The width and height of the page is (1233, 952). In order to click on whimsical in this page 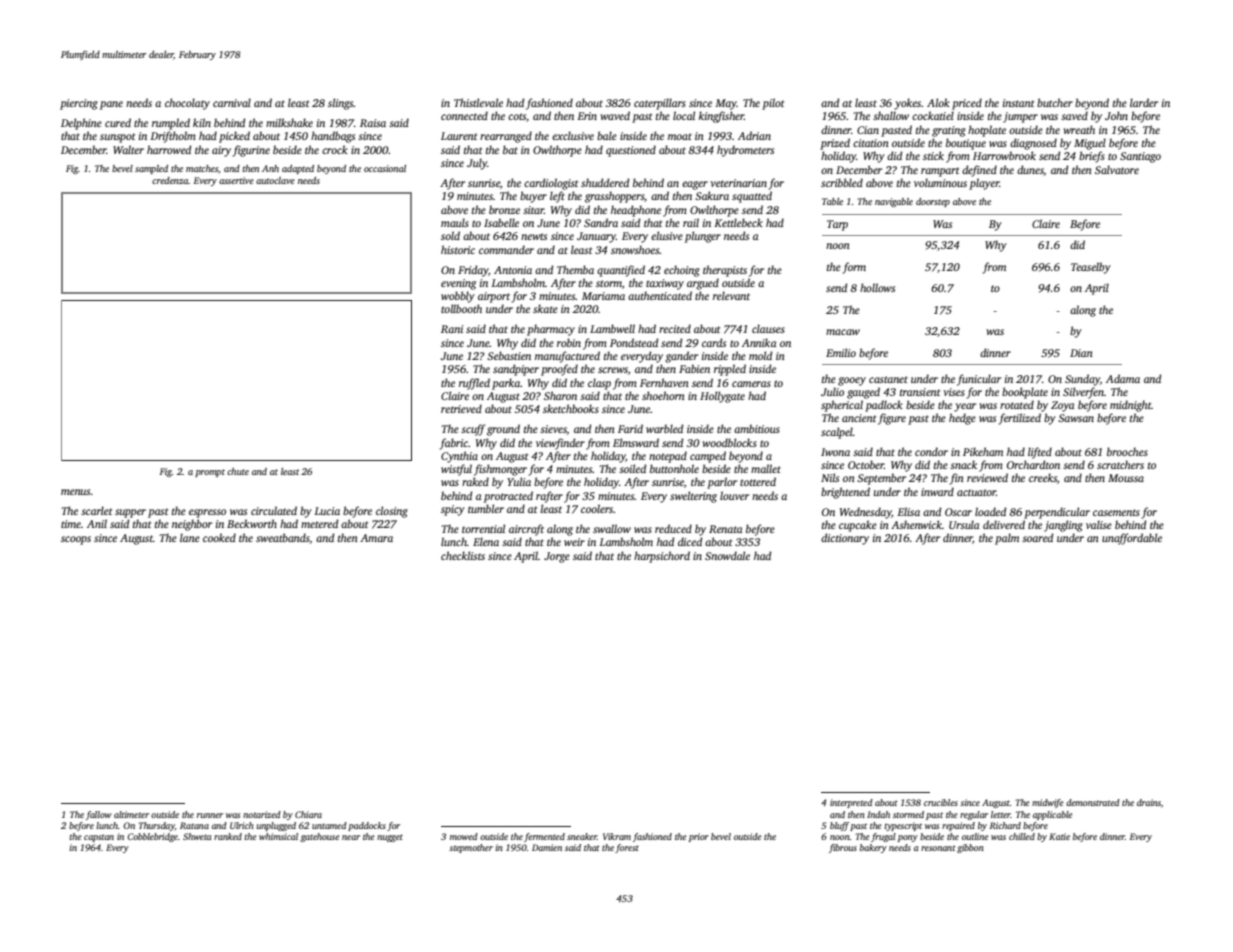, I will do `click(278, 836)`.
